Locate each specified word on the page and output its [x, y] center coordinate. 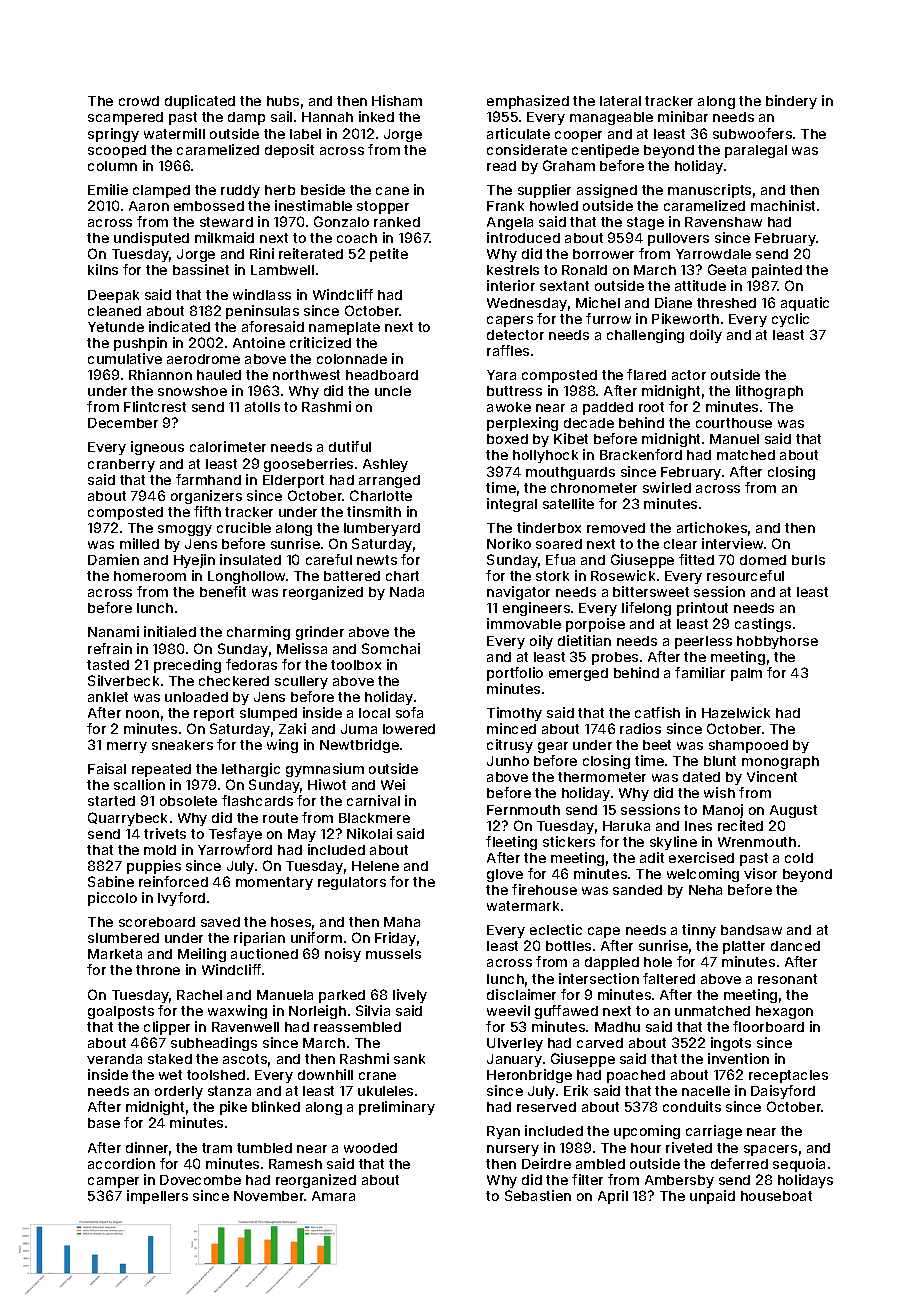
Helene [375, 866]
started [111, 801]
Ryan [503, 1132]
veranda [114, 1059]
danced [795, 946]
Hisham [397, 100]
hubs [283, 101]
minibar [683, 116]
